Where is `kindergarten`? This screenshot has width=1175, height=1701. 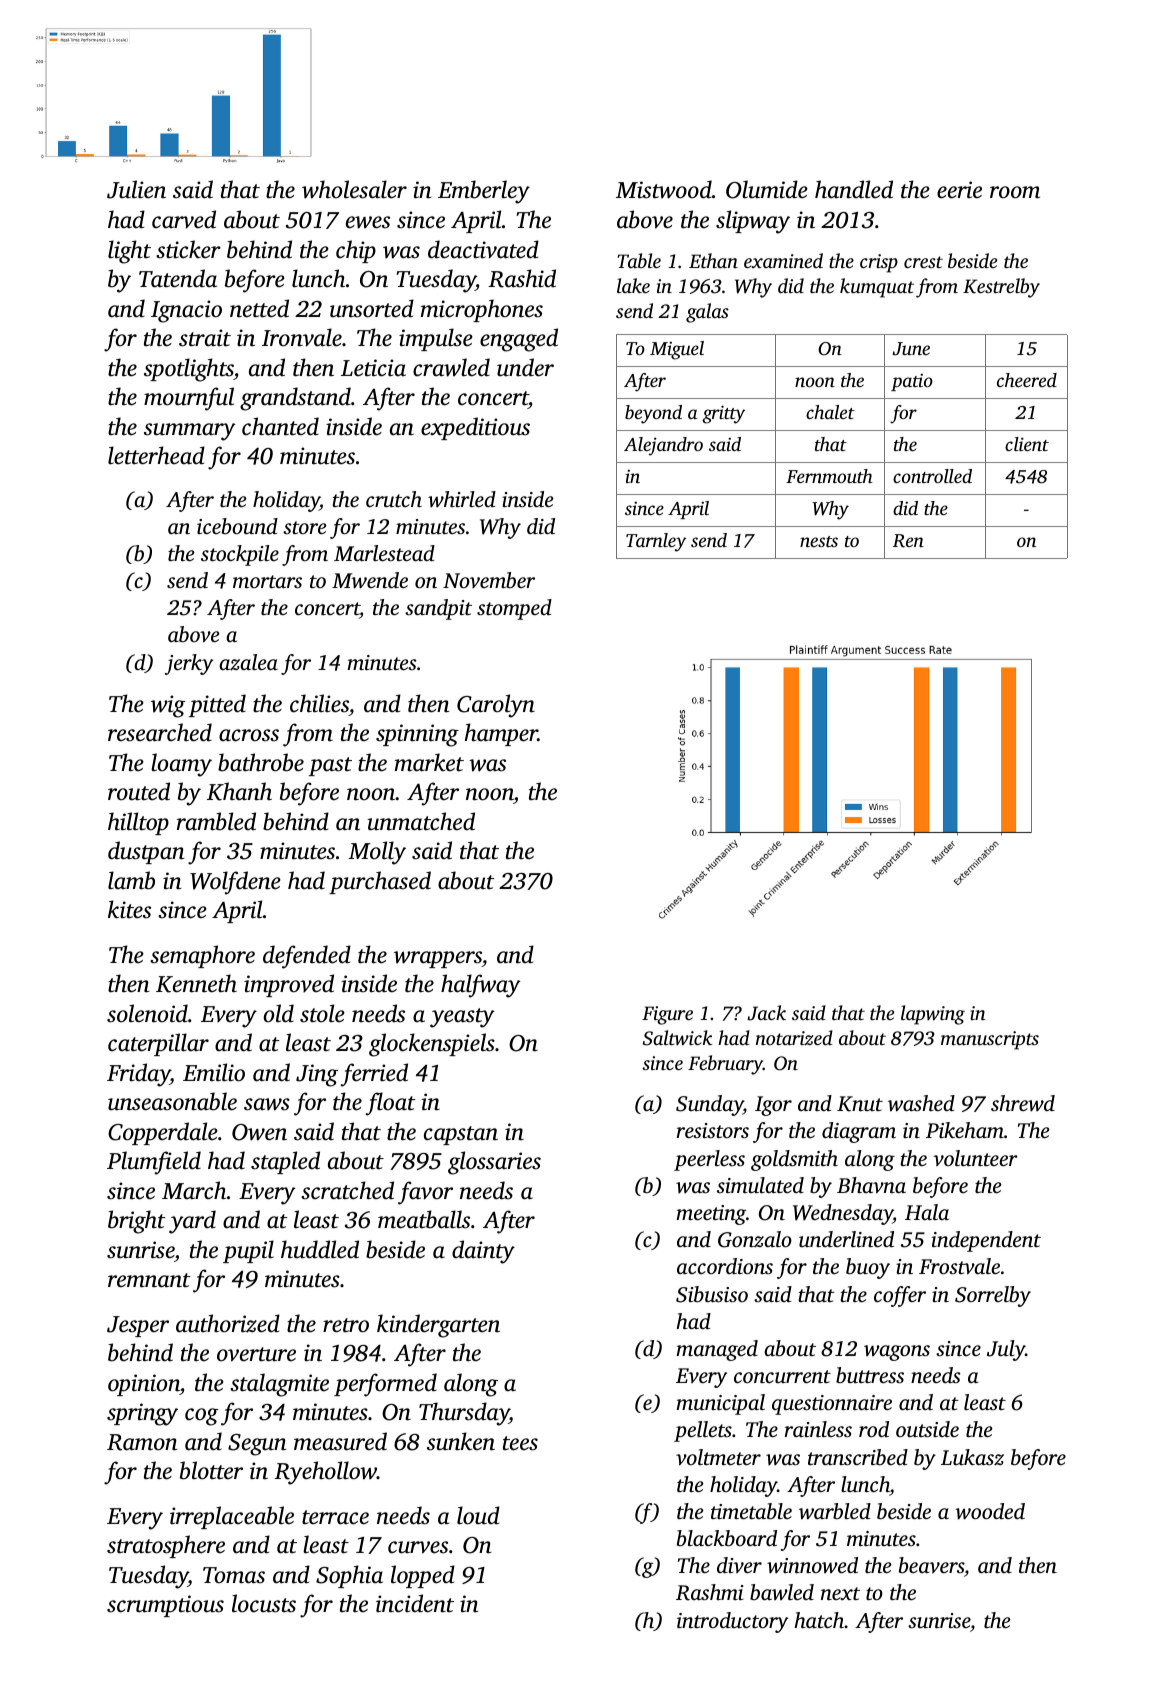 kindergarten is located at coordinates (438, 1326).
